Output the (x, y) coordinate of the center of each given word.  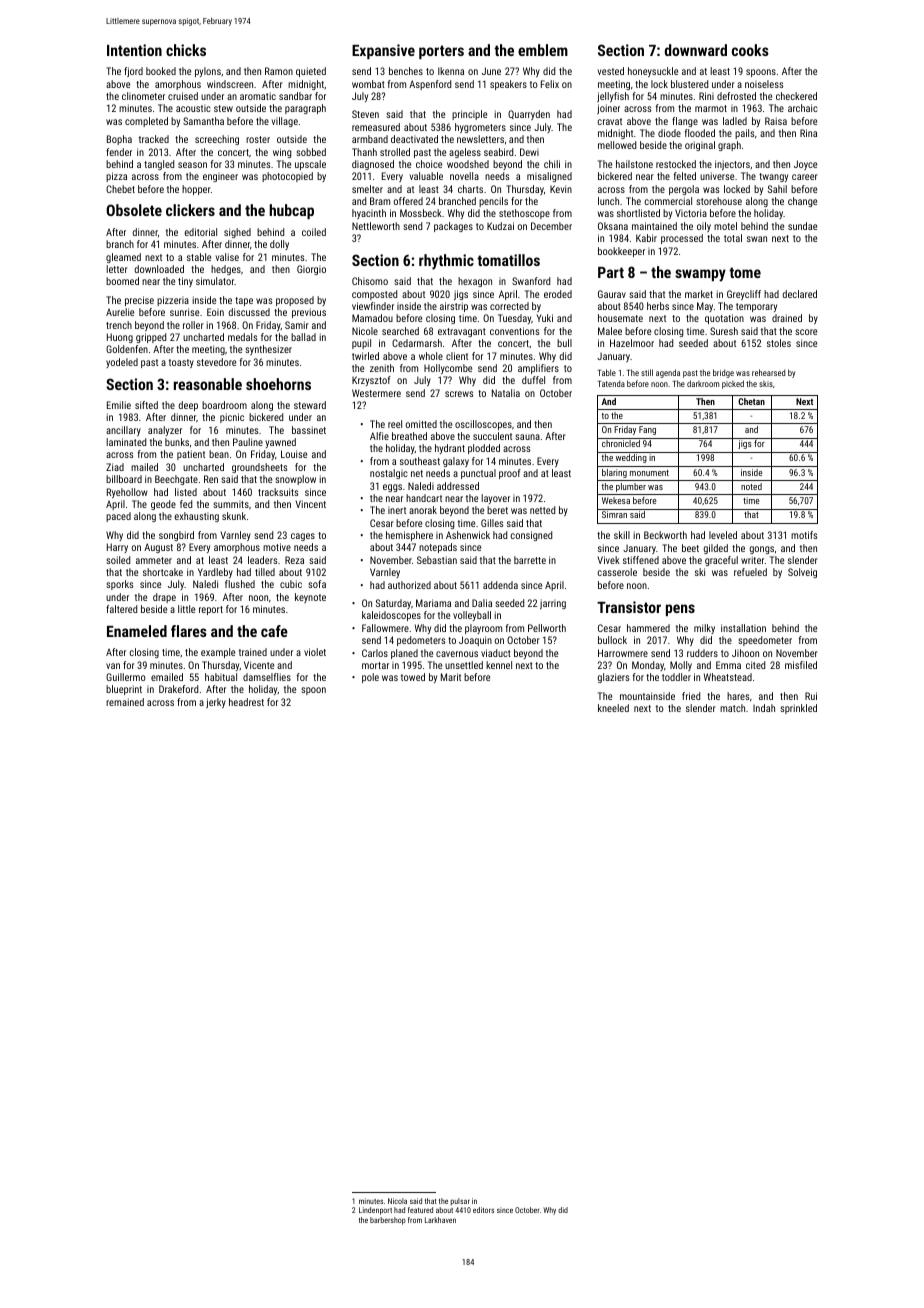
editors (483, 1210)
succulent (492, 436)
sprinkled (798, 709)
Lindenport (375, 1211)
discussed (249, 312)
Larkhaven (440, 1220)
